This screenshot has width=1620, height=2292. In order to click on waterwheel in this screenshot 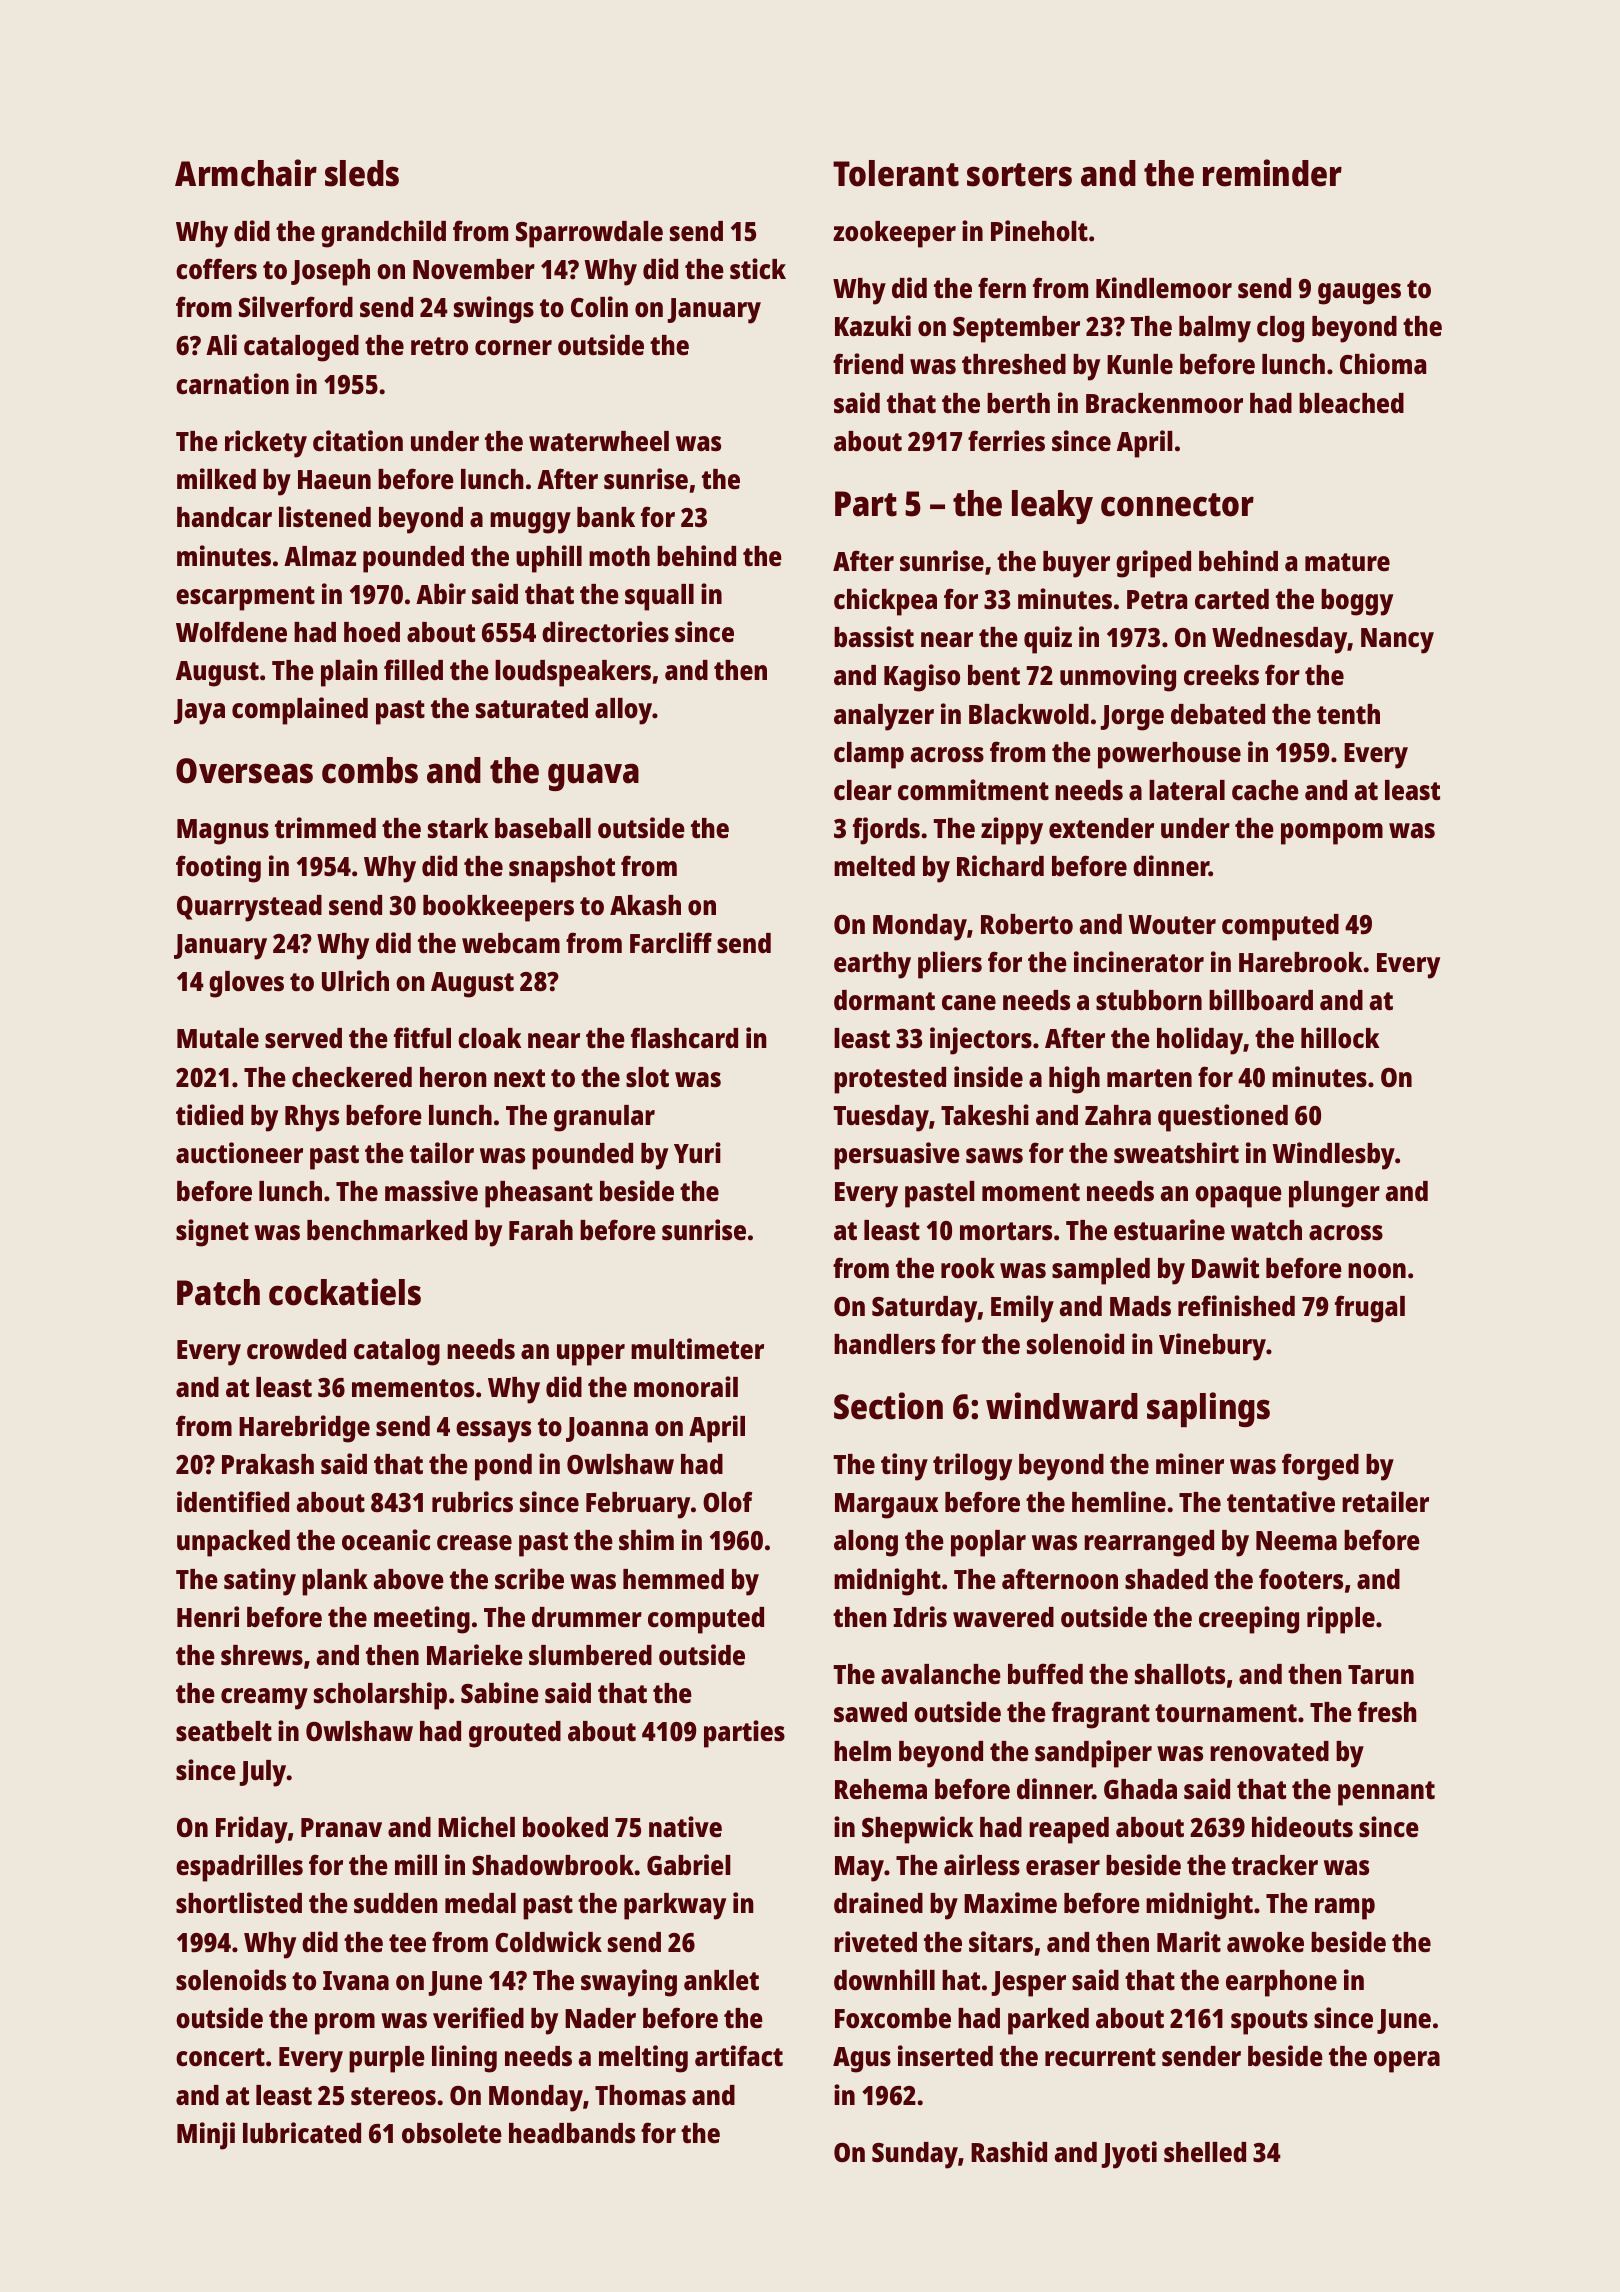, I will do `click(599, 441)`.
